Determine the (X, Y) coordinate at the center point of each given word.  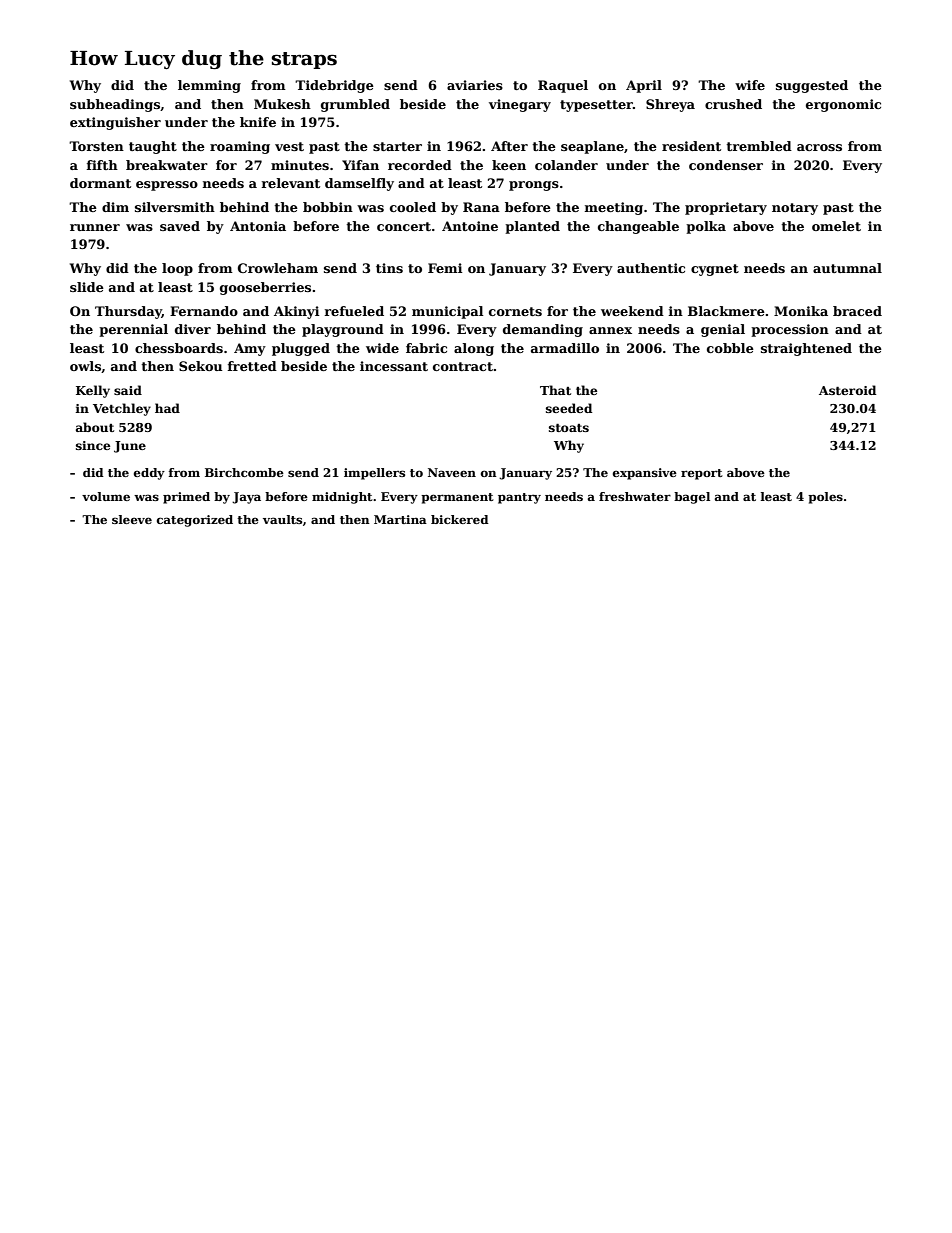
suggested (812, 86)
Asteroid (847, 390)
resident (691, 146)
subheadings (115, 105)
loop (177, 269)
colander (566, 165)
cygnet (715, 270)
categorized (195, 521)
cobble (730, 348)
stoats (569, 428)
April (644, 86)
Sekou (200, 366)
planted (532, 227)
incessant (394, 366)
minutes (300, 165)
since (93, 445)
